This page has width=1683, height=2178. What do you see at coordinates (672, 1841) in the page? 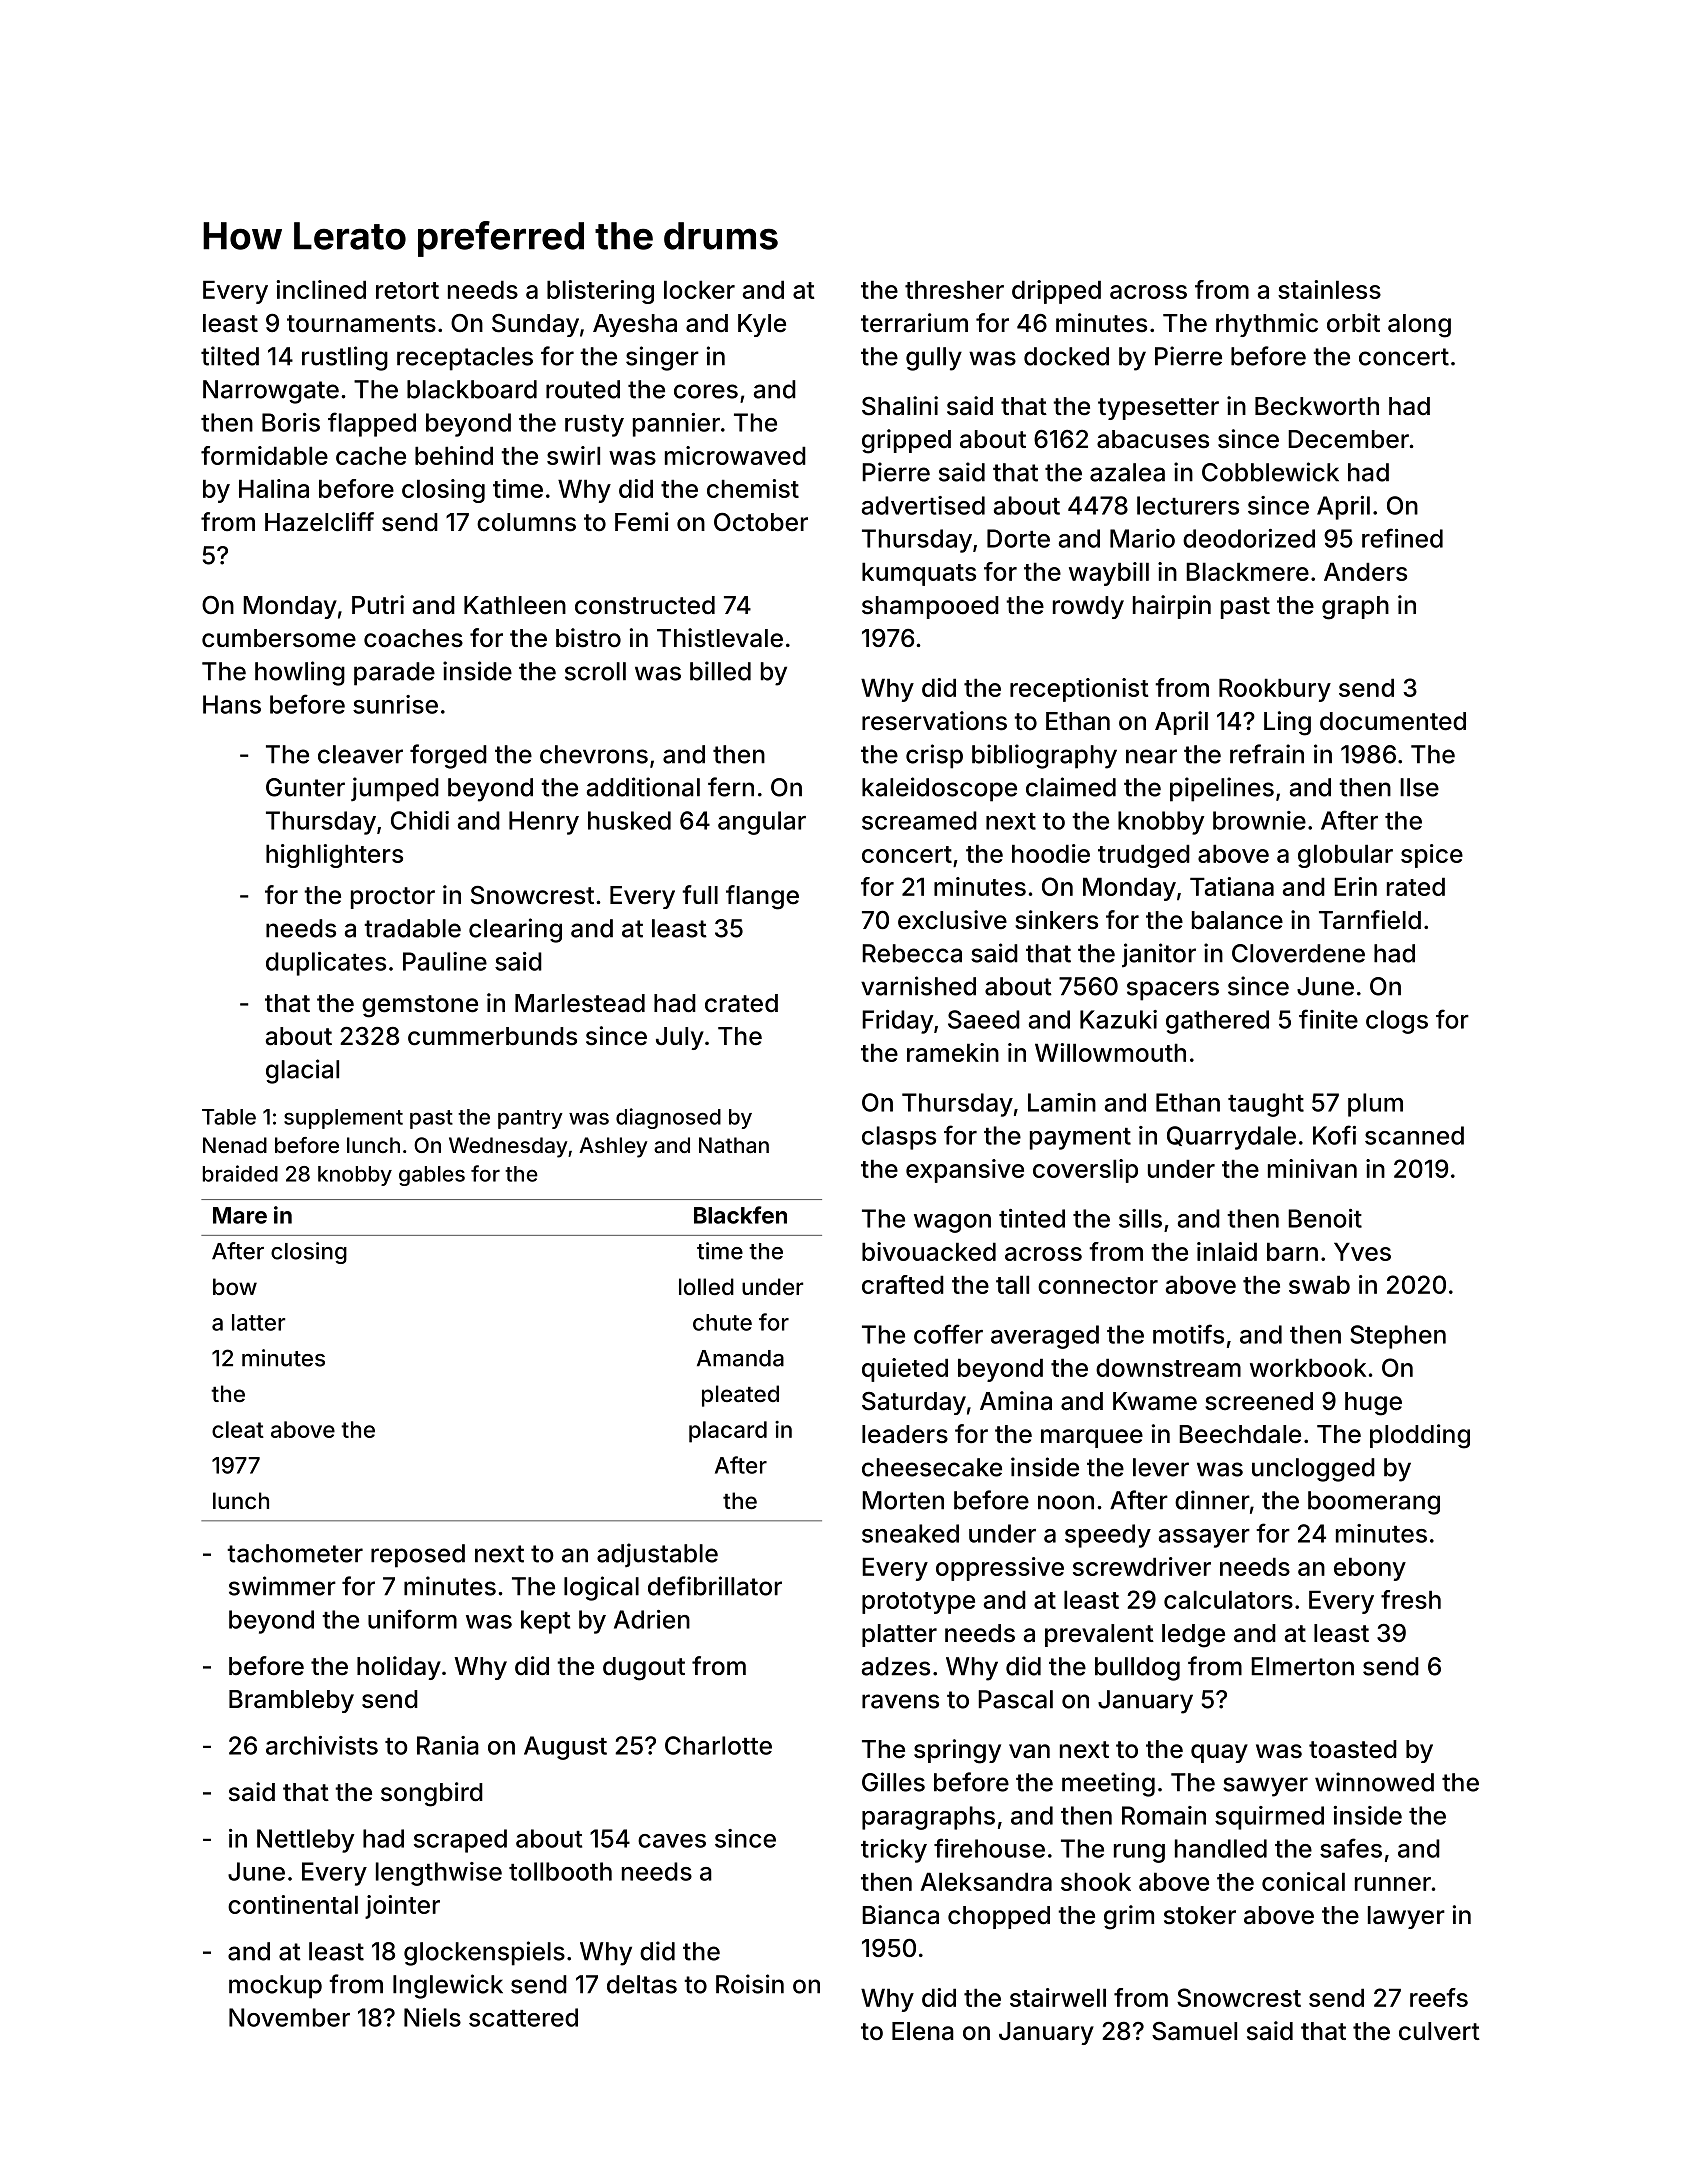
I see `caves` at bounding box center [672, 1841].
